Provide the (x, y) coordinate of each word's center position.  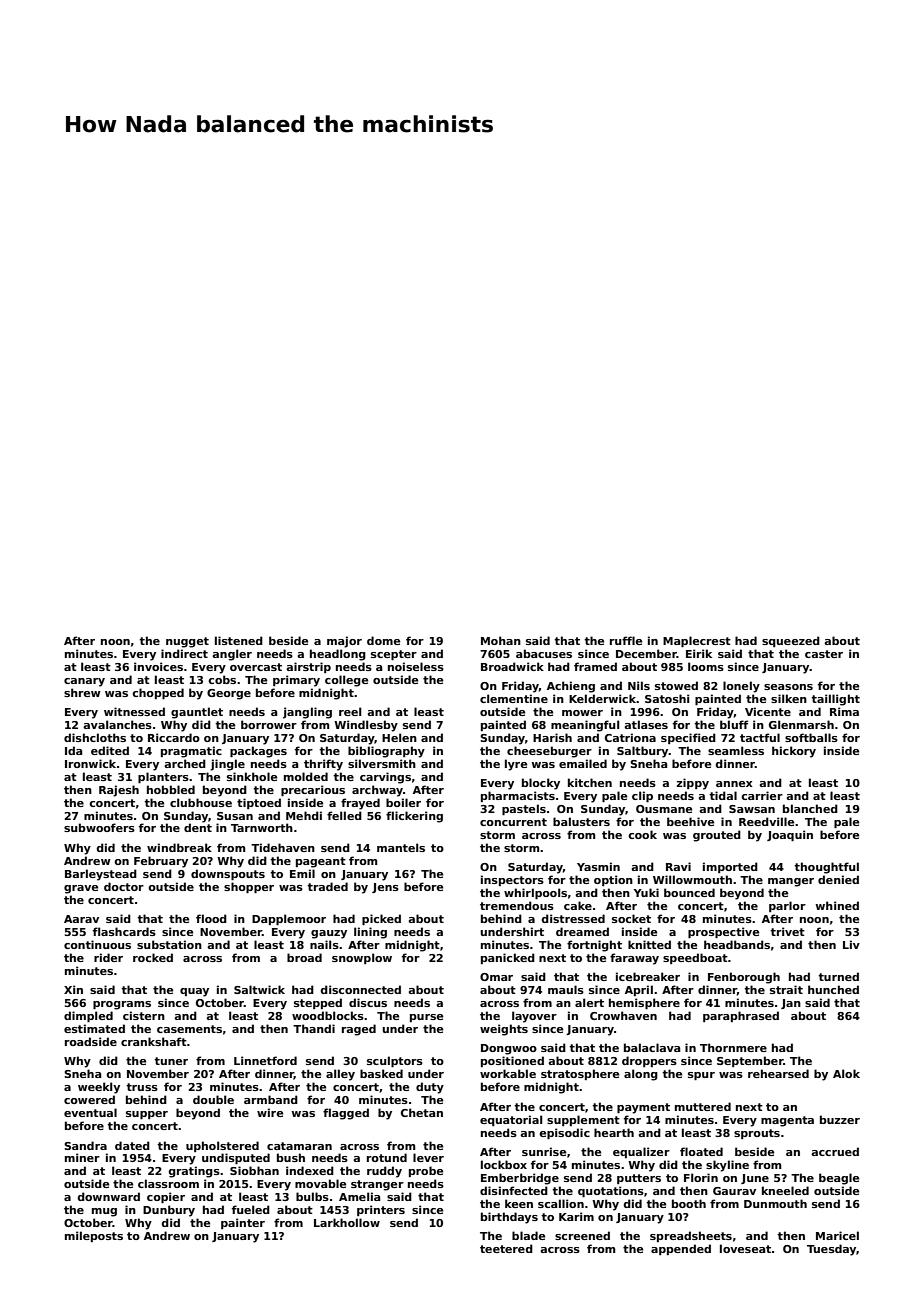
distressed (573, 918)
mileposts (94, 1236)
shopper (249, 887)
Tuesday (831, 1250)
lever (428, 1157)
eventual (90, 1112)
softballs (811, 737)
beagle (839, 1179)
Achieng (571, 687)
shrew (82, 692)
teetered (506, 1248)
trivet (787, 931)
